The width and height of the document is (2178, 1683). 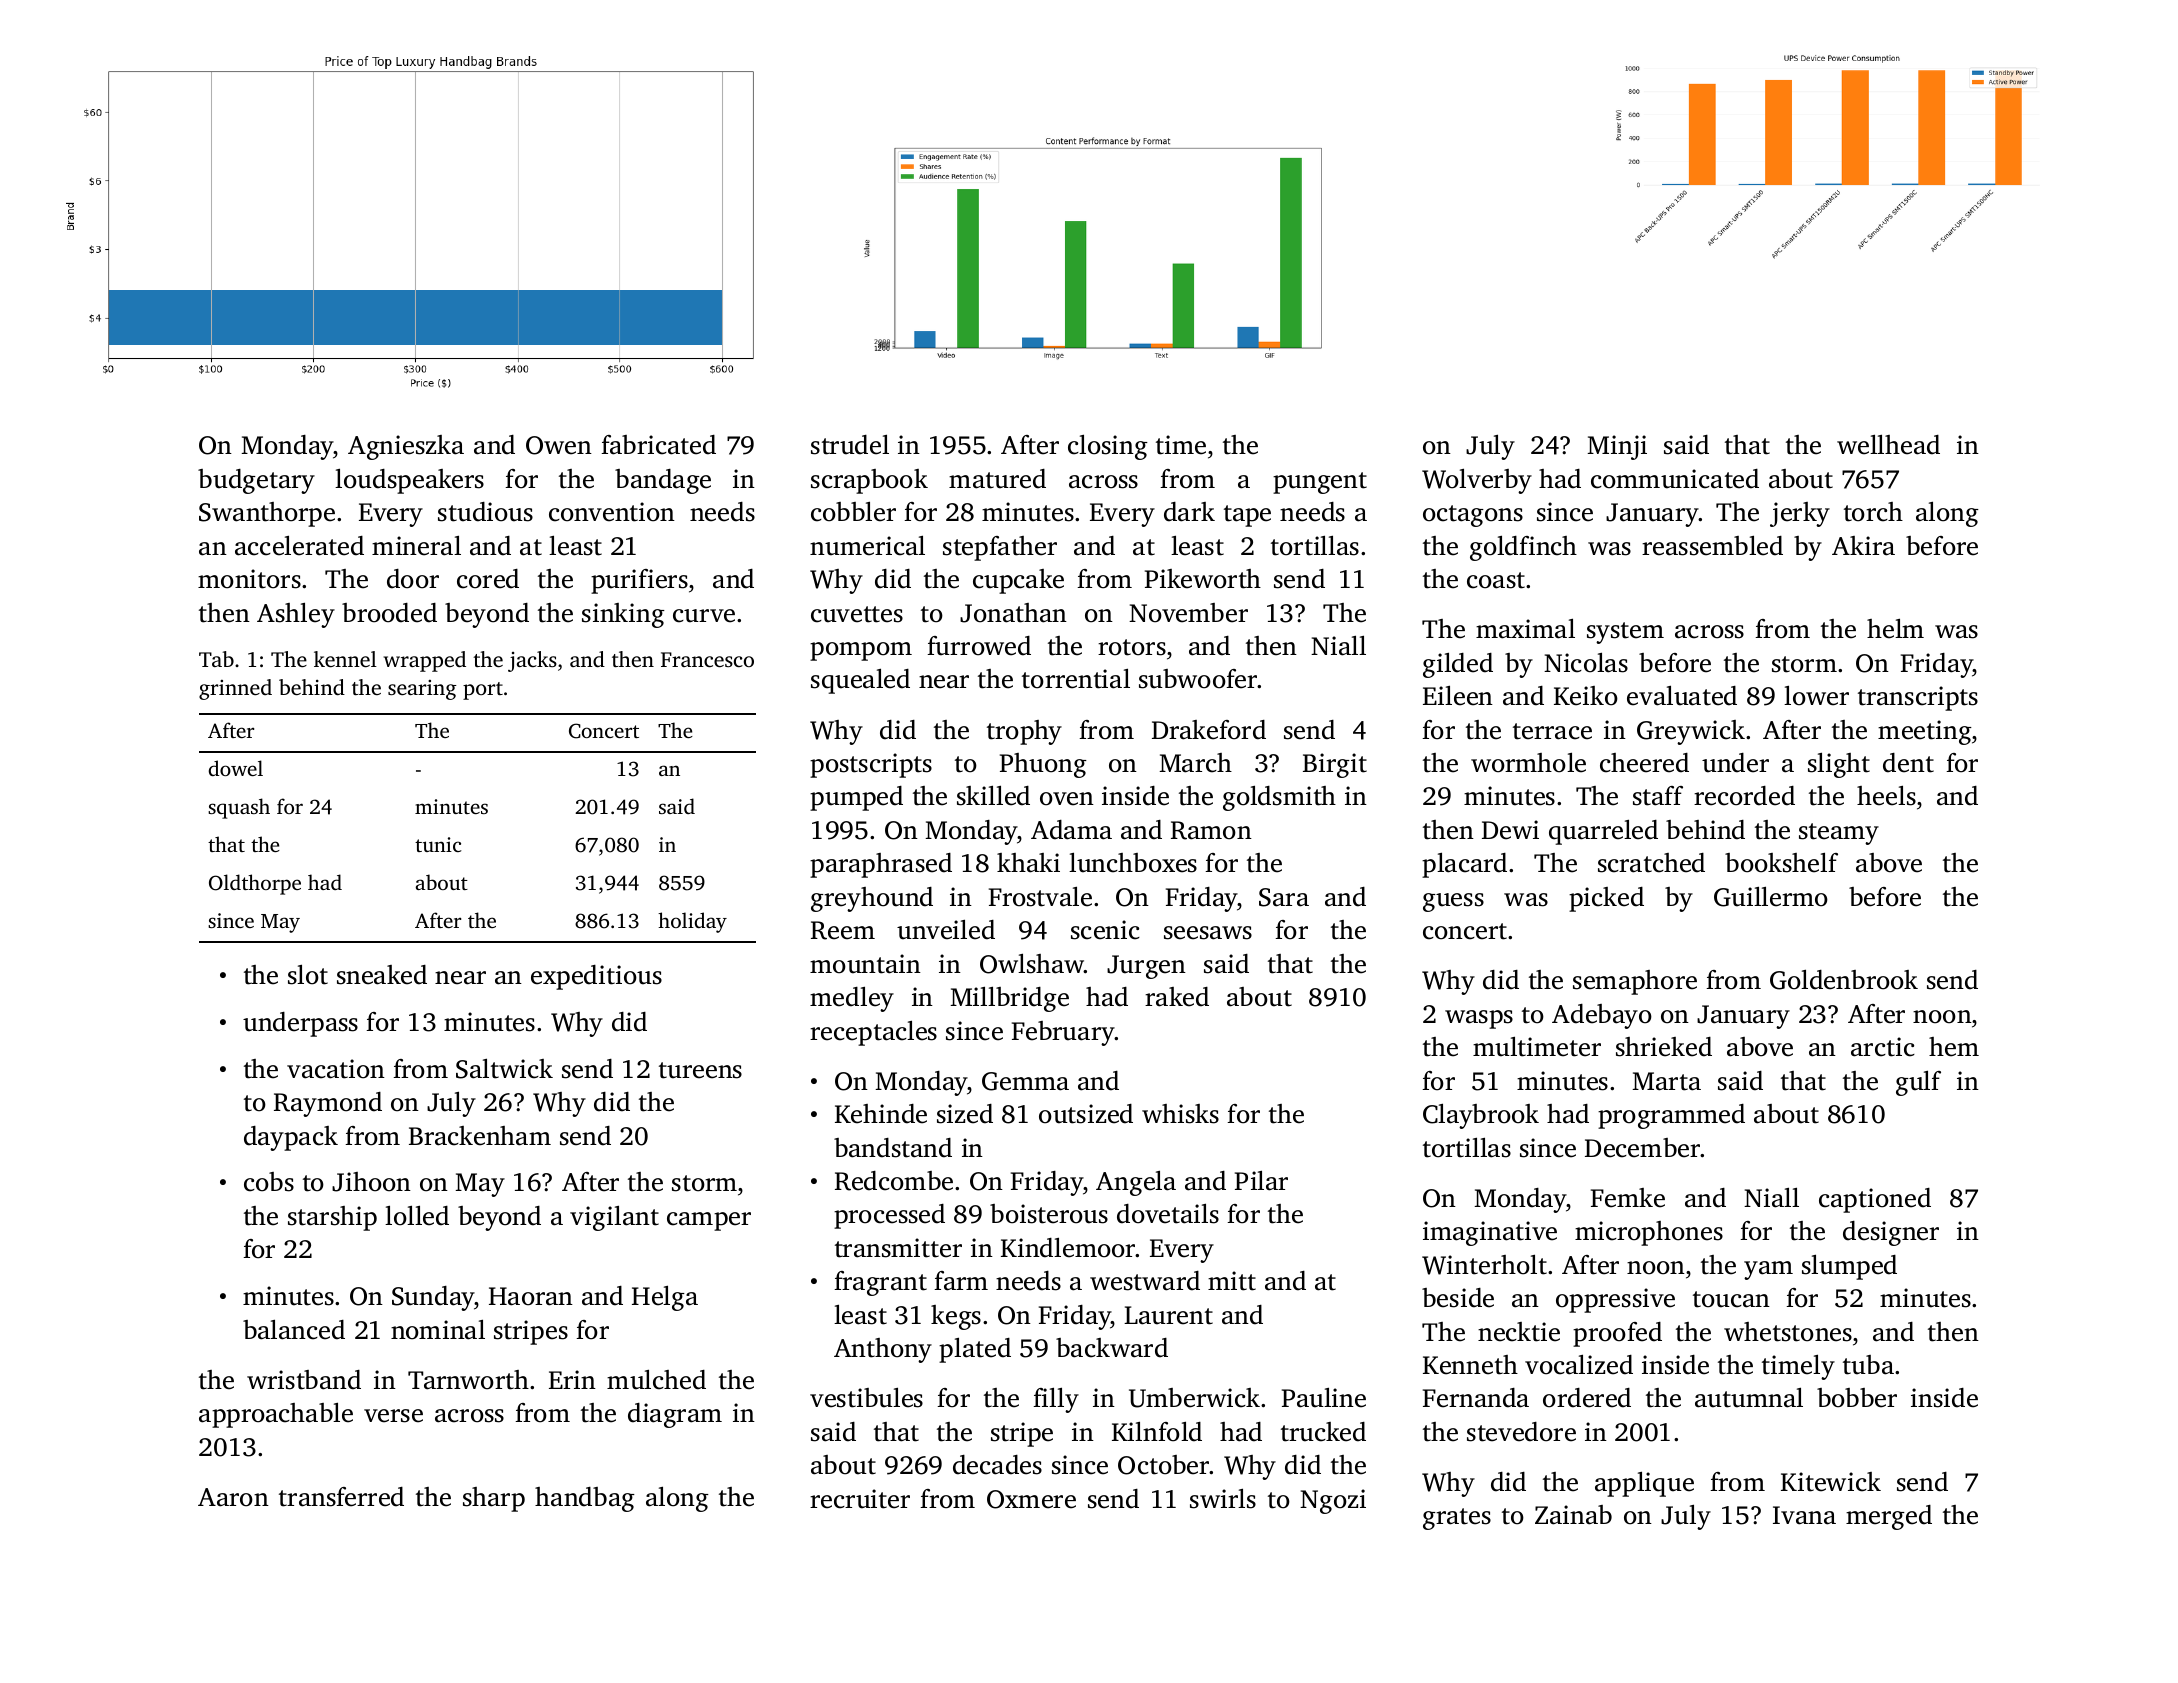 What do you see at coordinates (438, 844) in the document?
I see `tunic` at bounding box center [438, 844].
